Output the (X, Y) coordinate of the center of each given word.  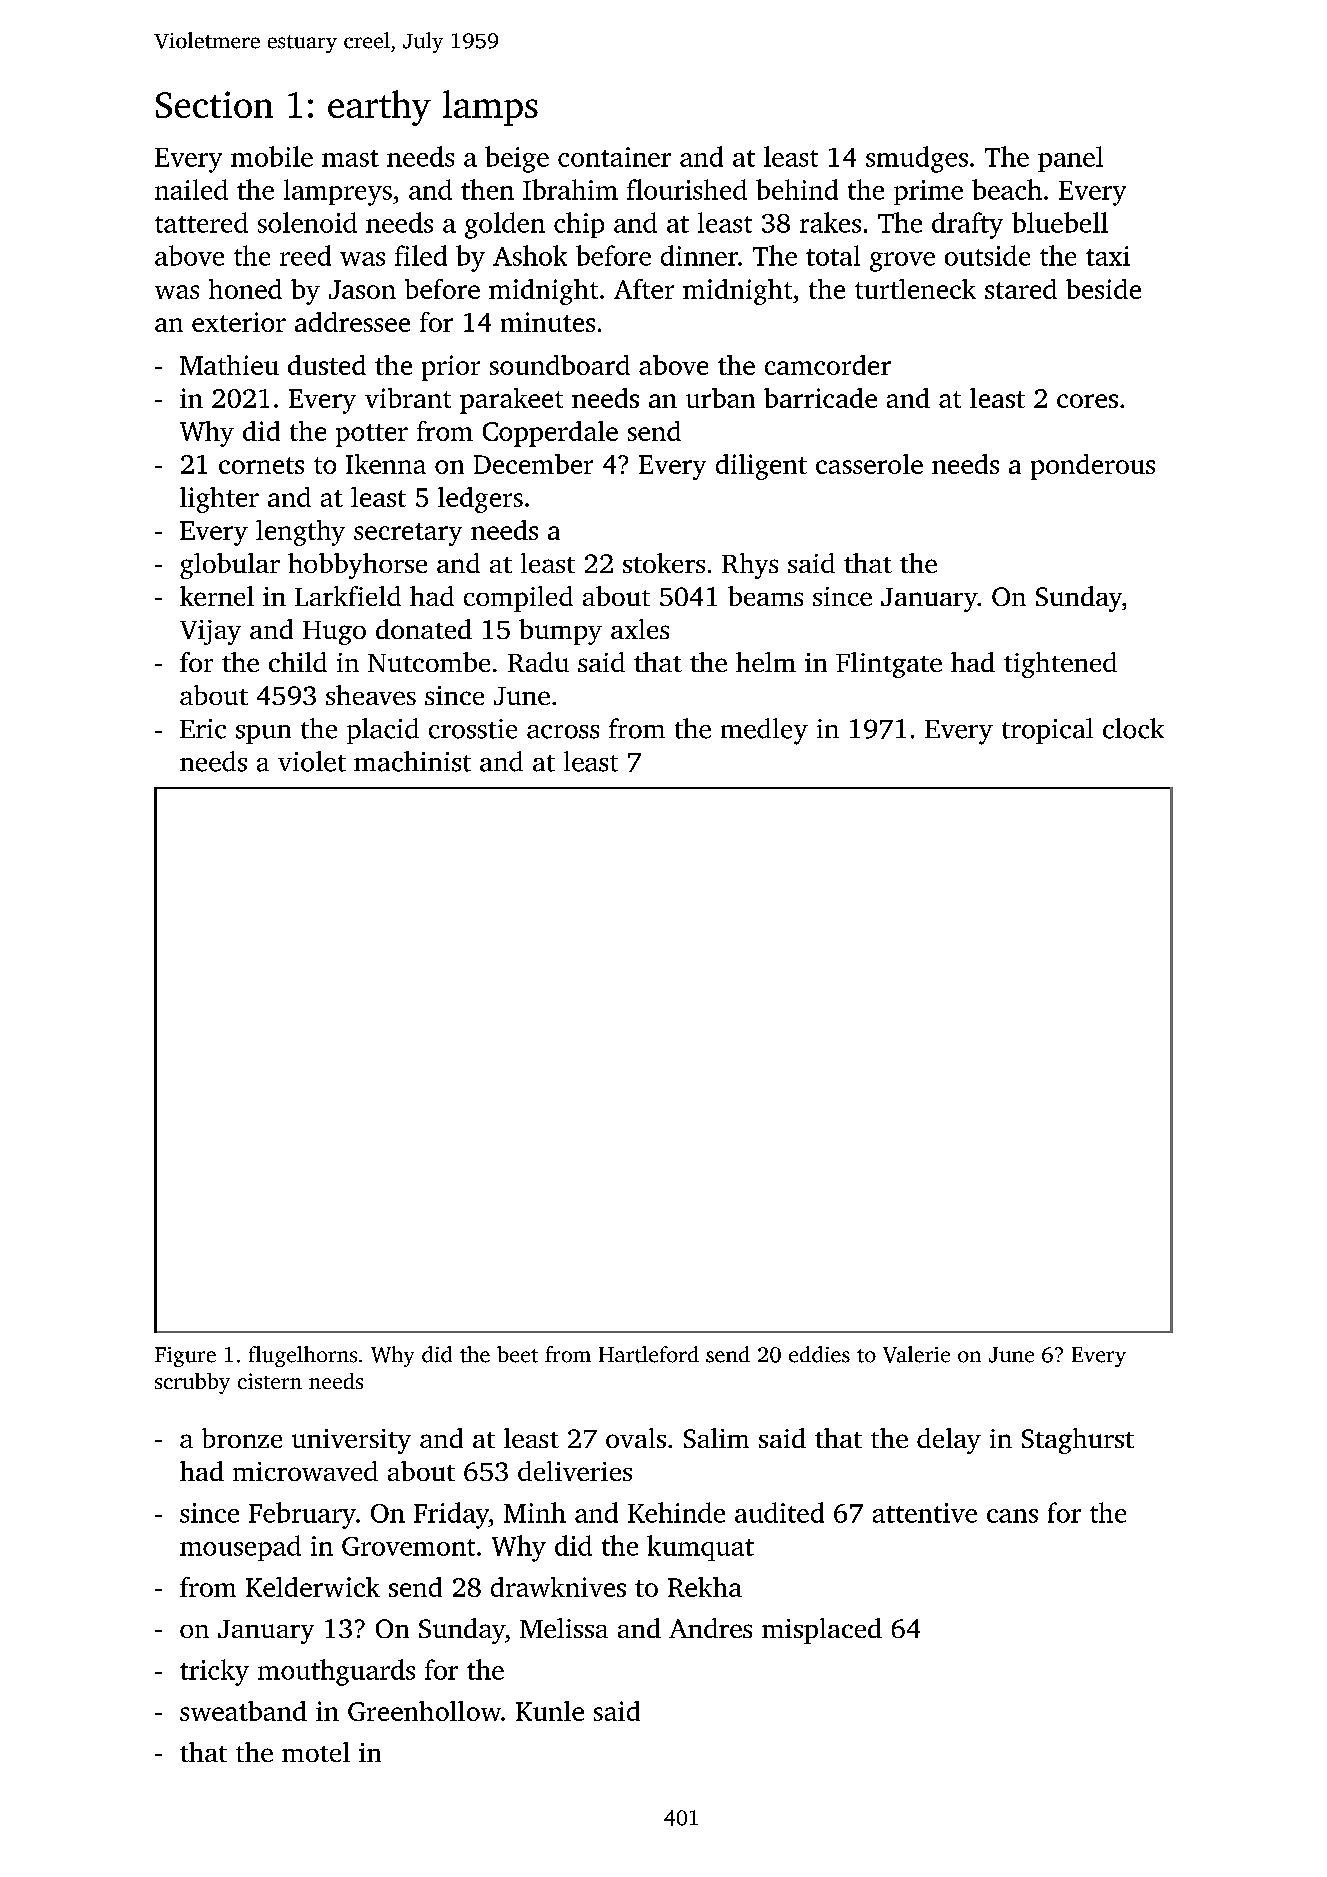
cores (1087, 401)
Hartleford (649, 1354)
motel (316, 1752)
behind (797, 189)
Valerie (916, 1354)
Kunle (550, 1711)
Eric (203, 729)
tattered (201, 222)
